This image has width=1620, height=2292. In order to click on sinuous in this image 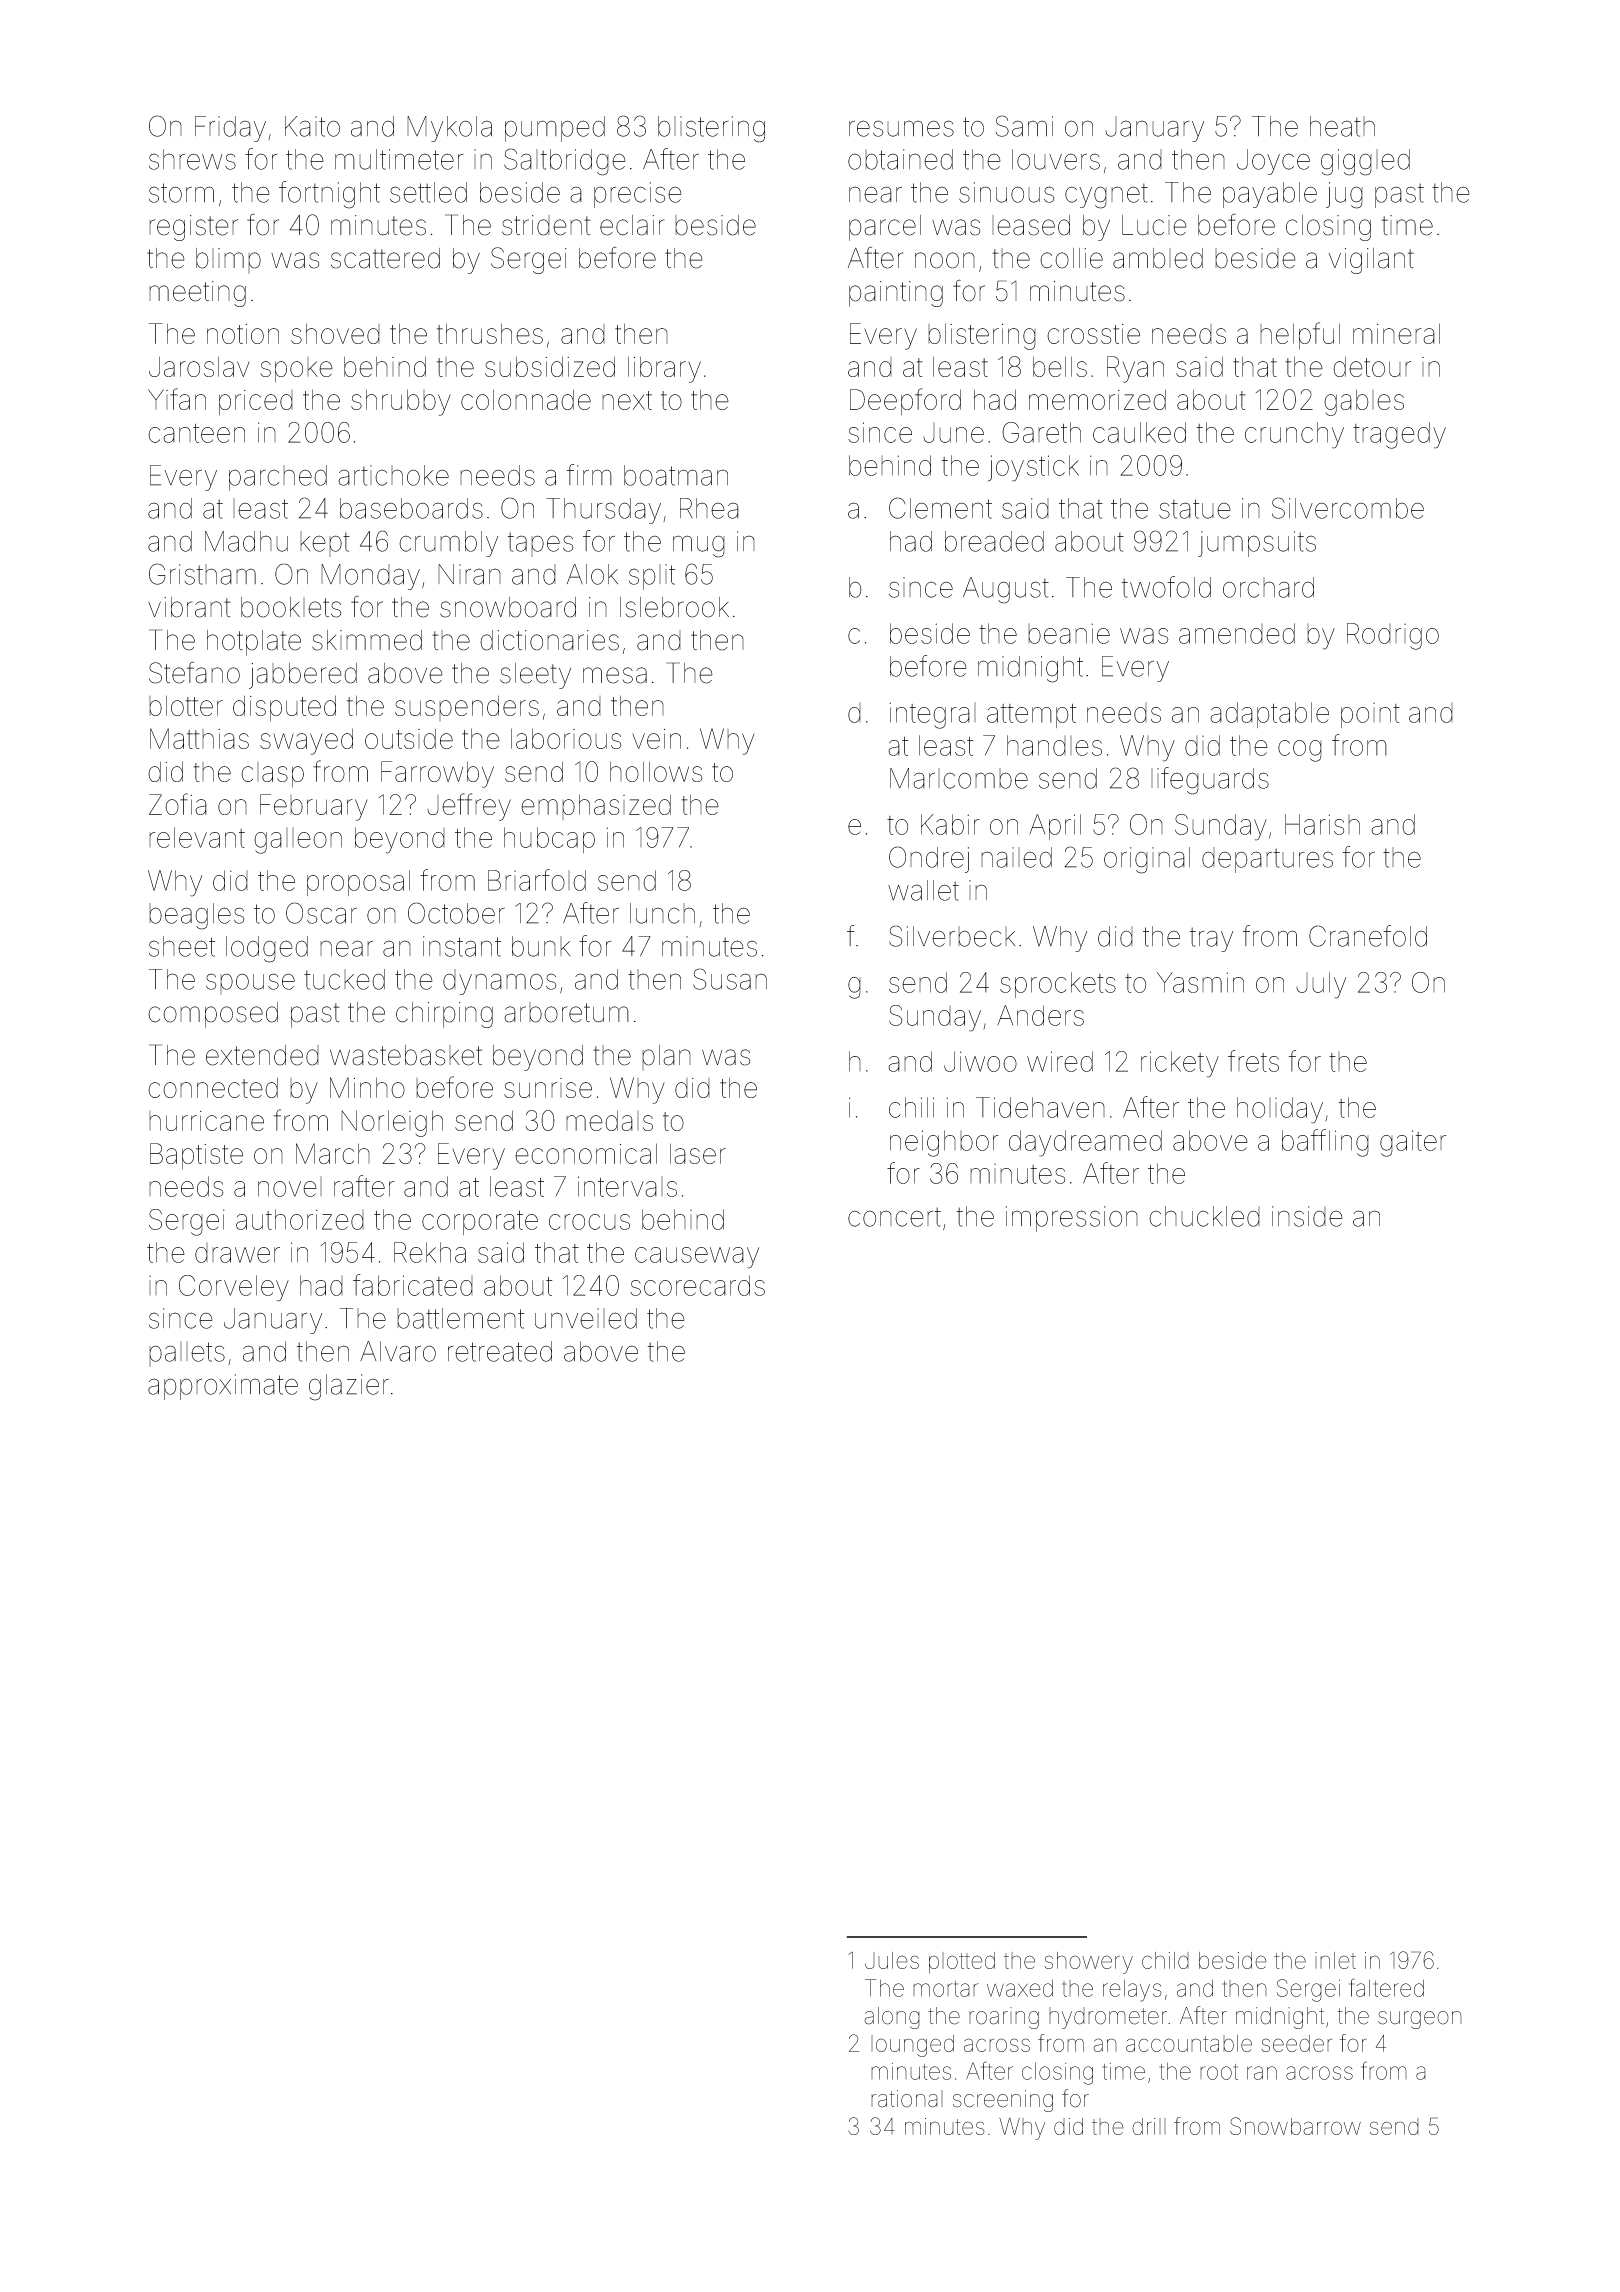, I will do `click(1007, 192)`.
